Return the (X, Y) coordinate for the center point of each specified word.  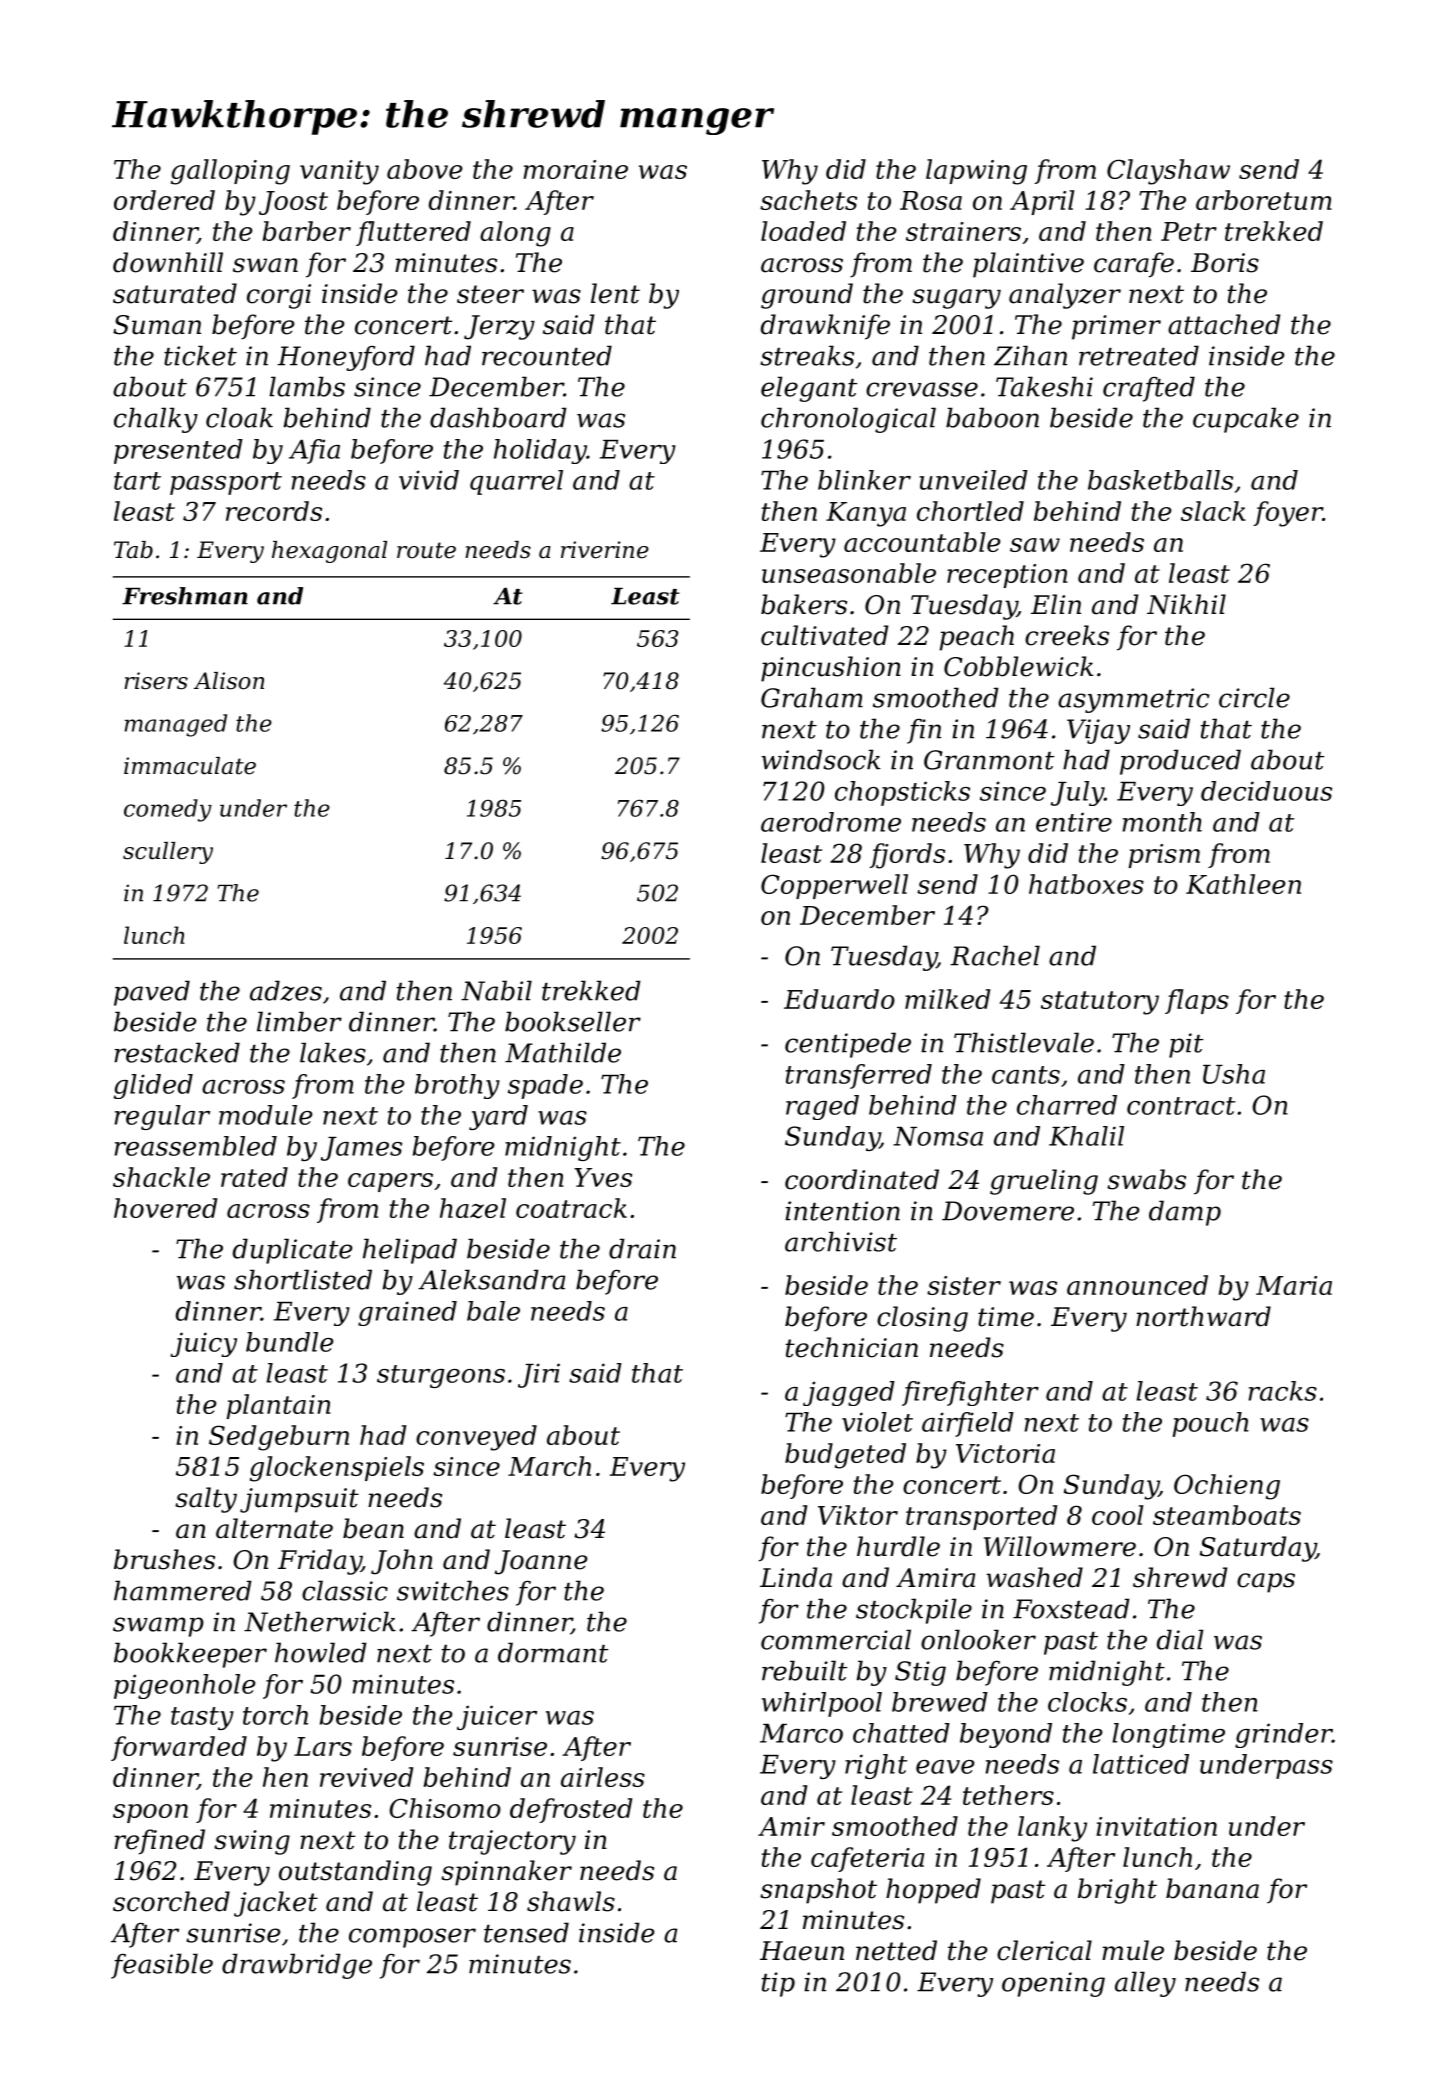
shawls (571, 1901)
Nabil (496, 990)
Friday (319, 1562)
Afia (314, 451)
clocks (1087, 1702)
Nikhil (1186, 604)
